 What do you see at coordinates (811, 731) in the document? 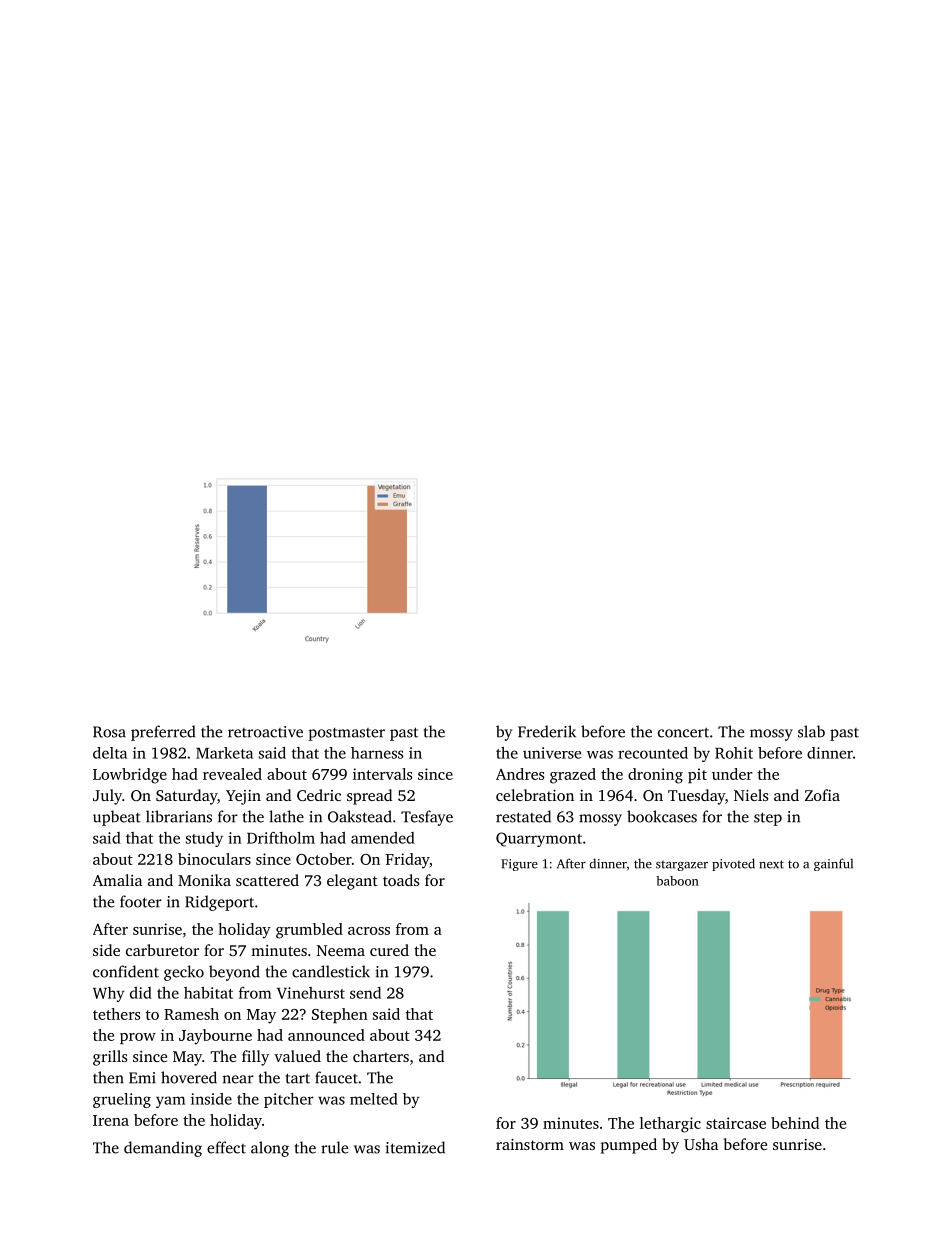
I see `slab` at bounding box center [811, 731].
